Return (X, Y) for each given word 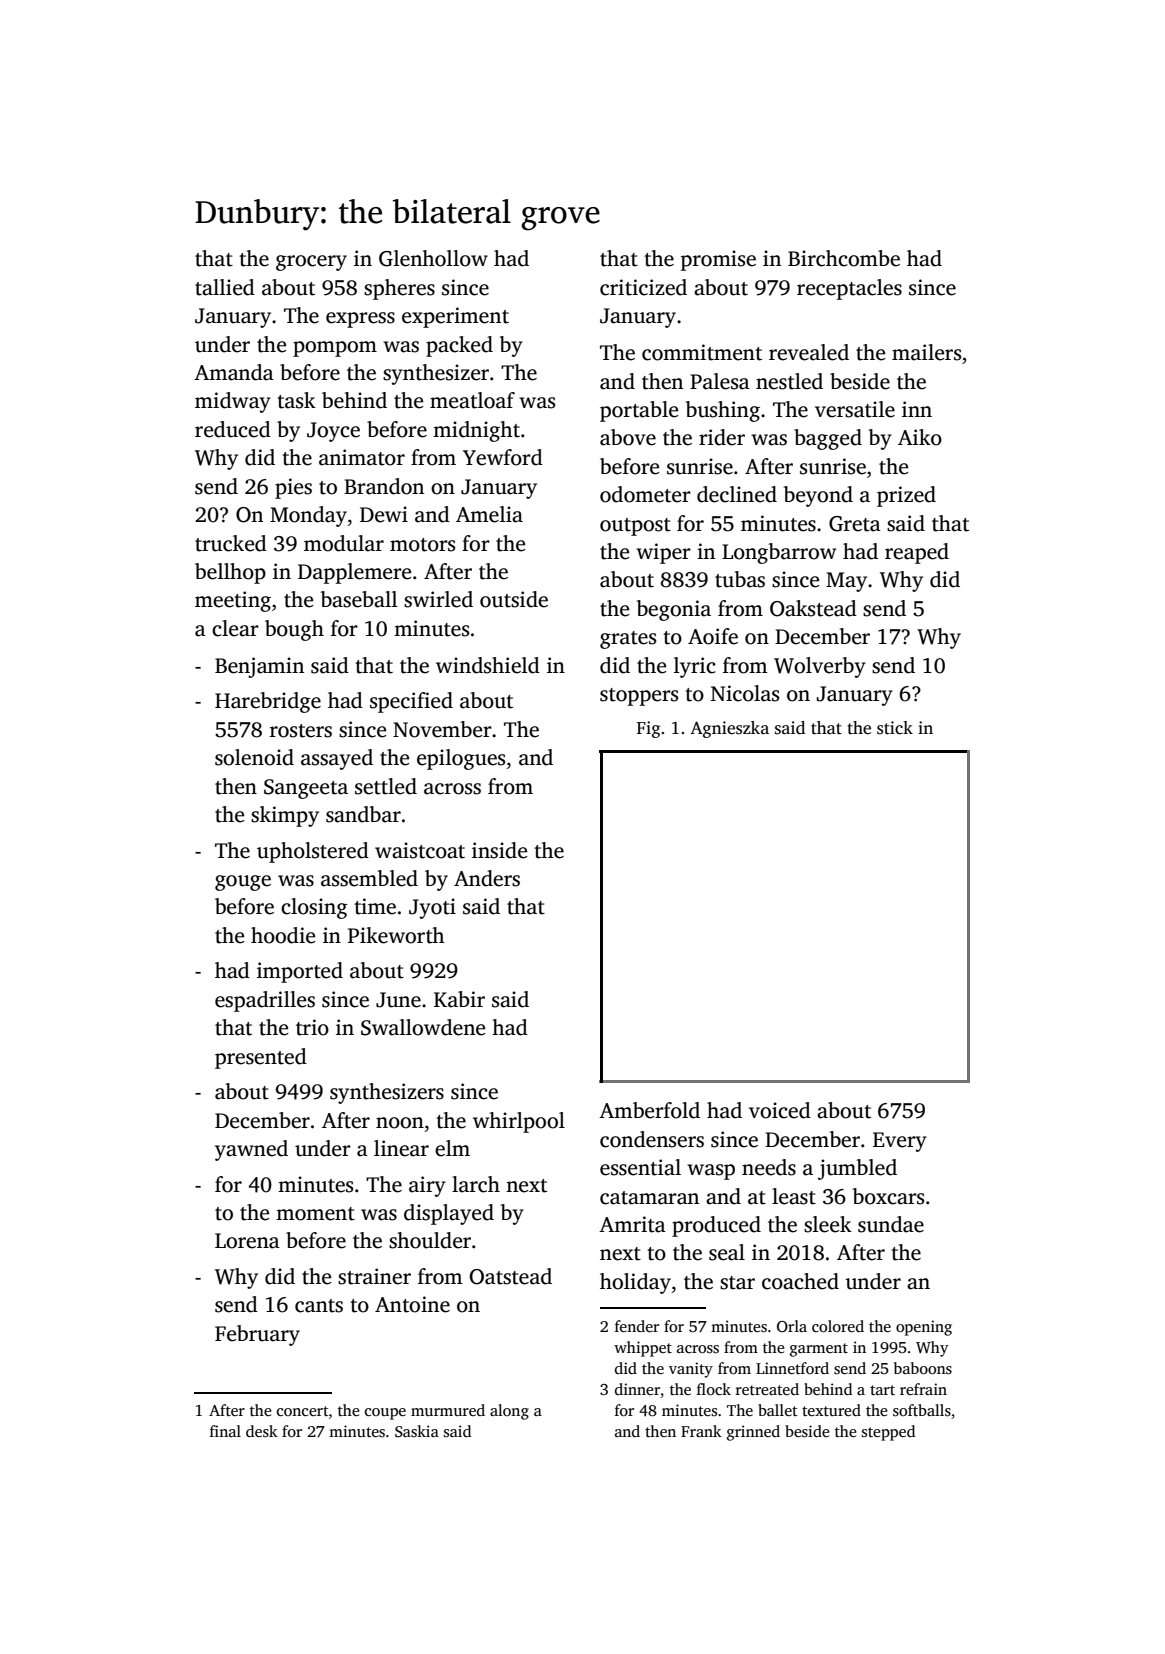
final (225, 1431)
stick (895, 728)
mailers (926, 352)
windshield (488, 665)
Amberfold (649, 1110)
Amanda (234, 372)
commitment (702, 352)
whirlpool (519, 1122)
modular (344, 543)
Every (900, 1142)
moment (315, 1214)
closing (314, 908)
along (509, 1412)
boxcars (888, 1196)
